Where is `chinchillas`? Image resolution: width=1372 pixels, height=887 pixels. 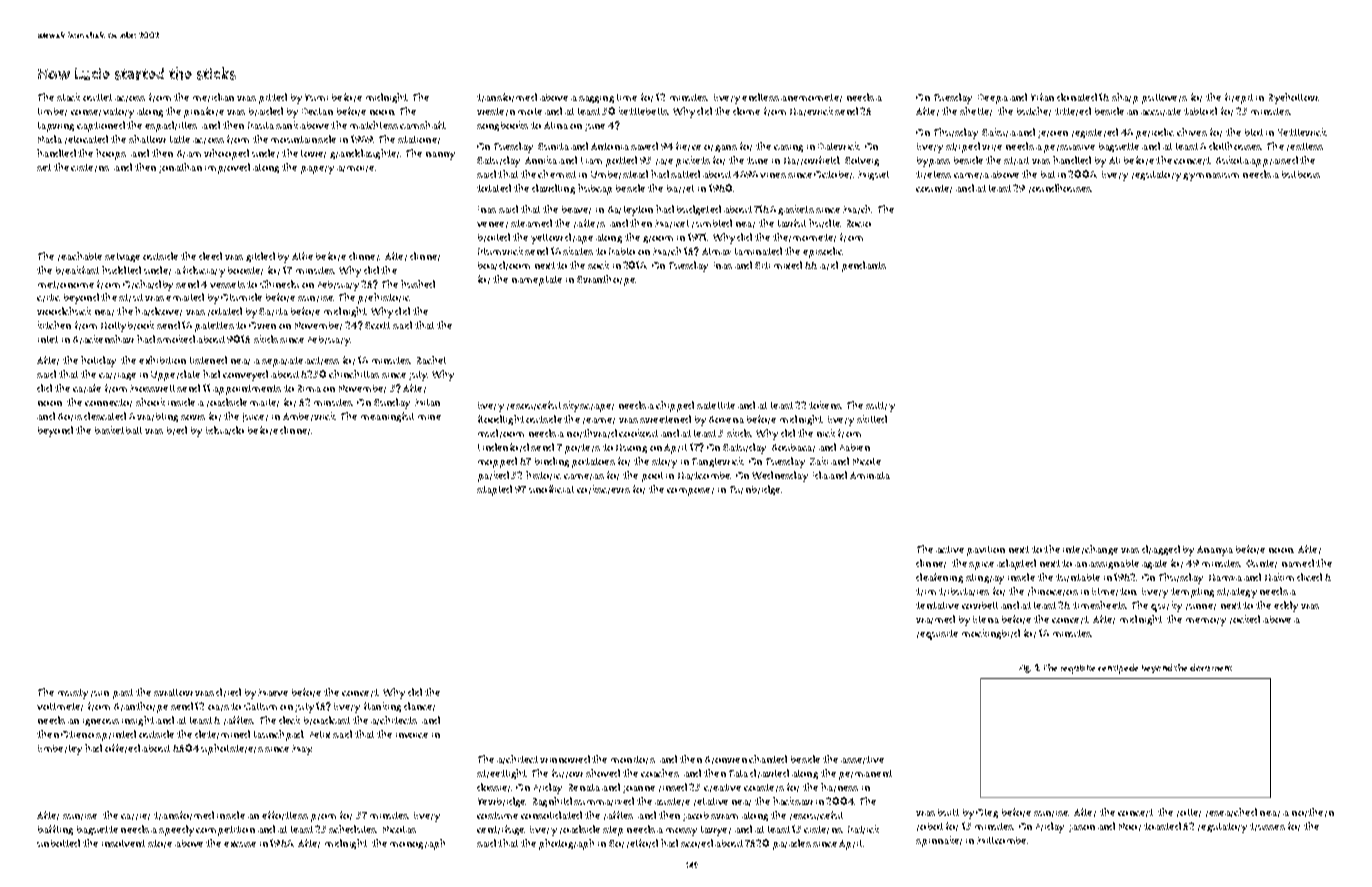
chinchillas is located at coordinates (354, 374).
